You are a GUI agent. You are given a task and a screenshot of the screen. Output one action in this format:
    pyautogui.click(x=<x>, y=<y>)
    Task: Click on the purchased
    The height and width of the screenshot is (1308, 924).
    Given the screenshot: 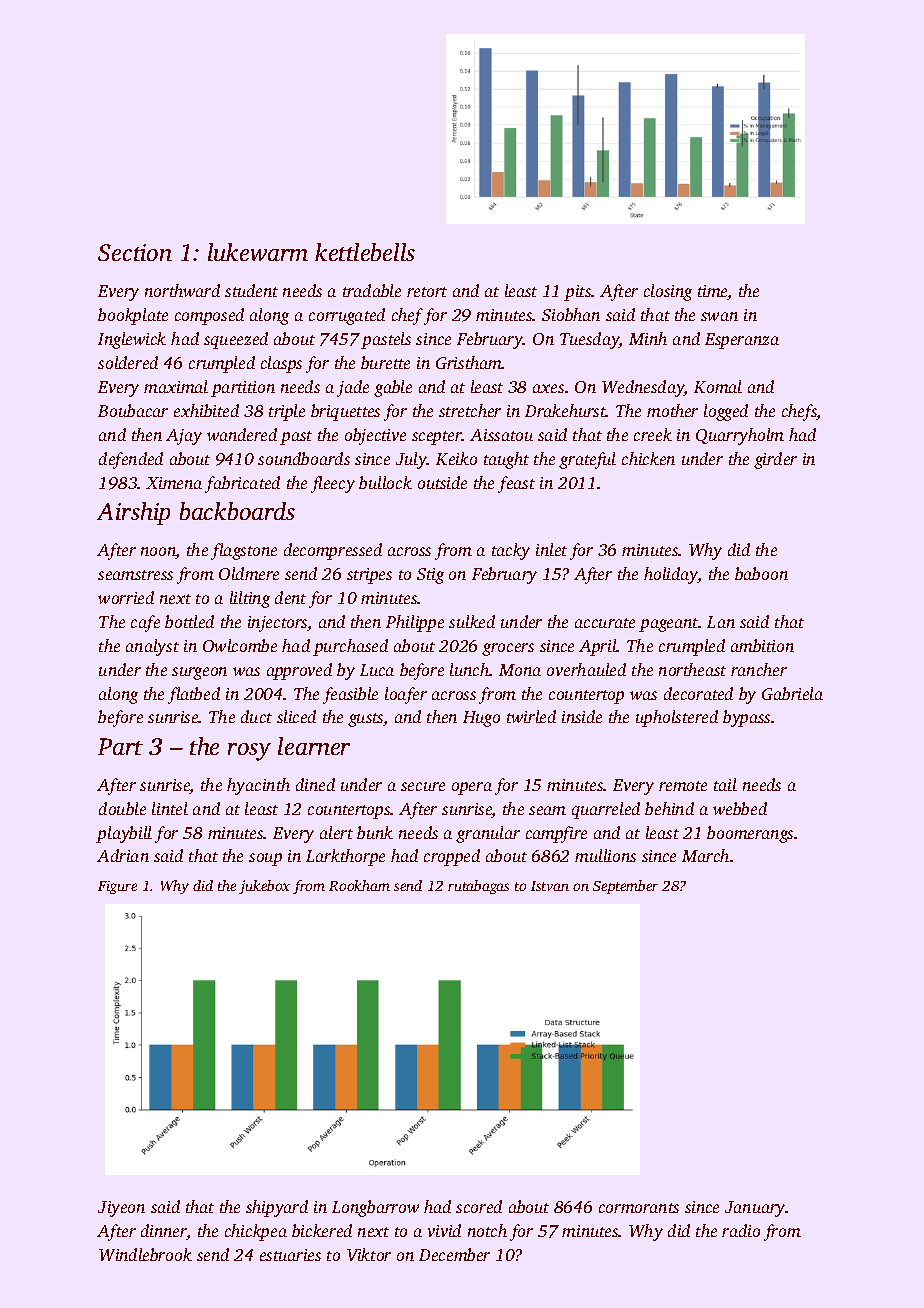 What is the action you would take?
    pyautogui.click(x=350, y=647)
